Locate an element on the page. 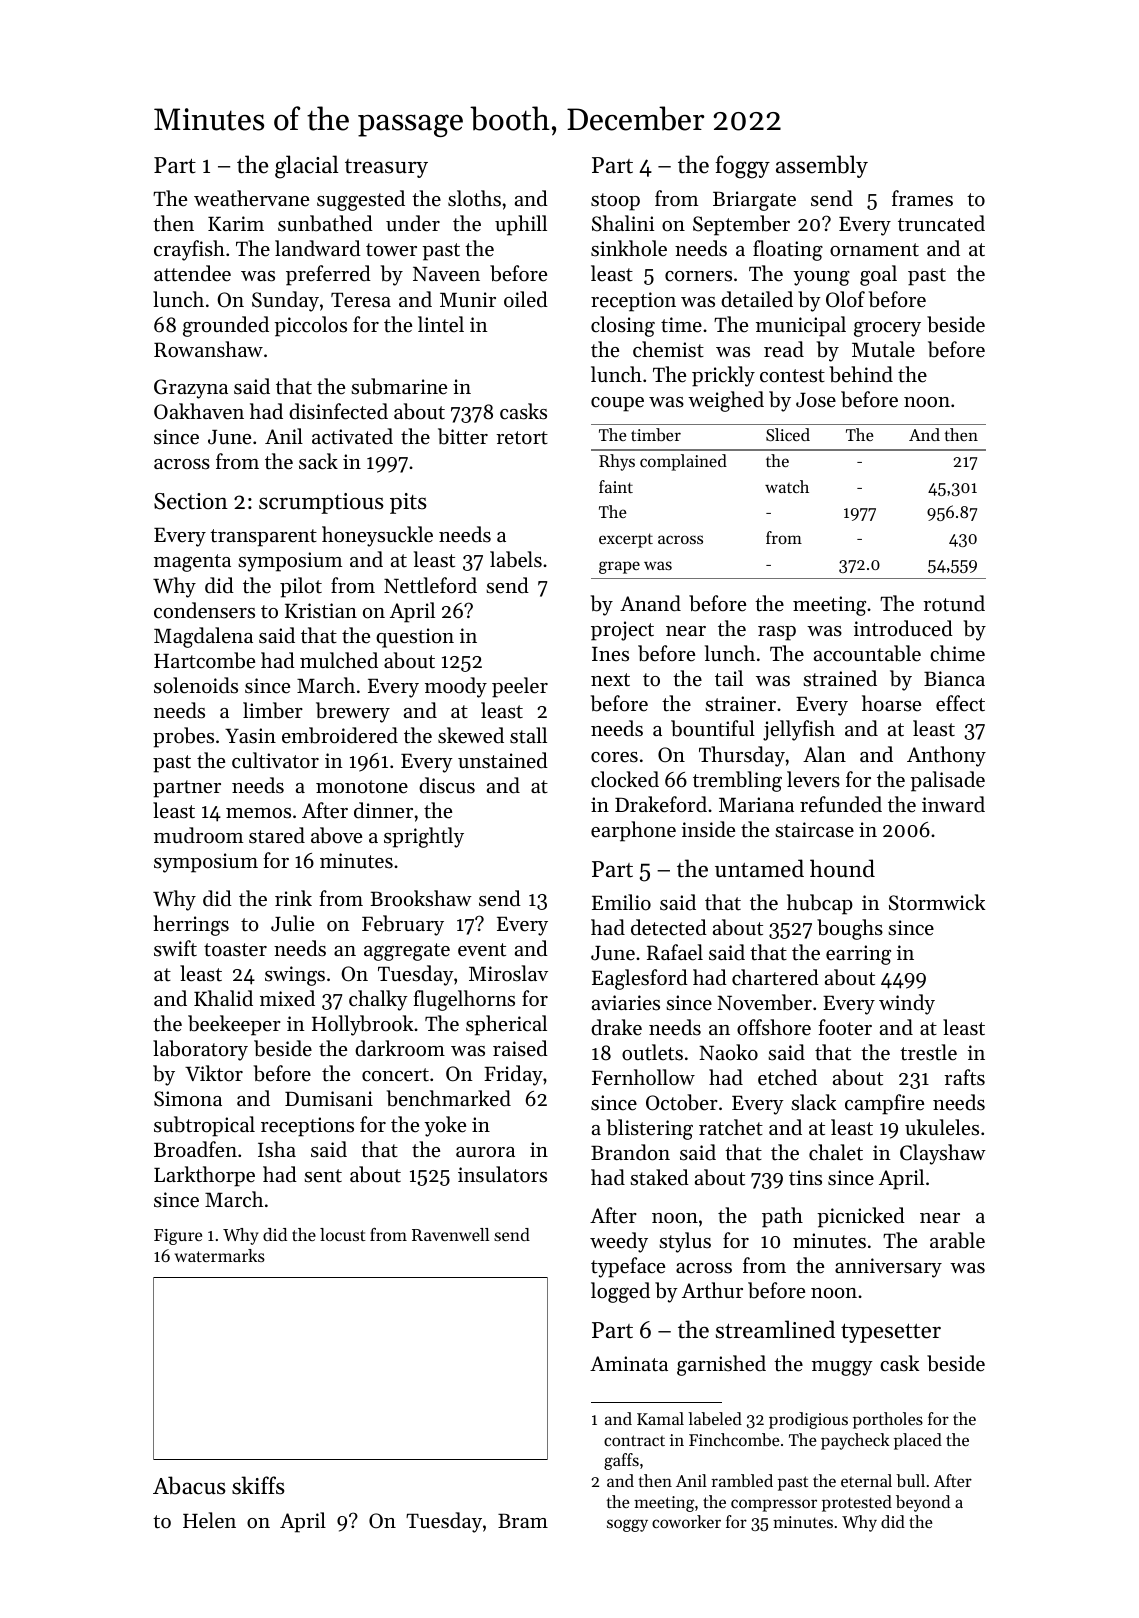  hoarse is located at coordinates (891, 703).
